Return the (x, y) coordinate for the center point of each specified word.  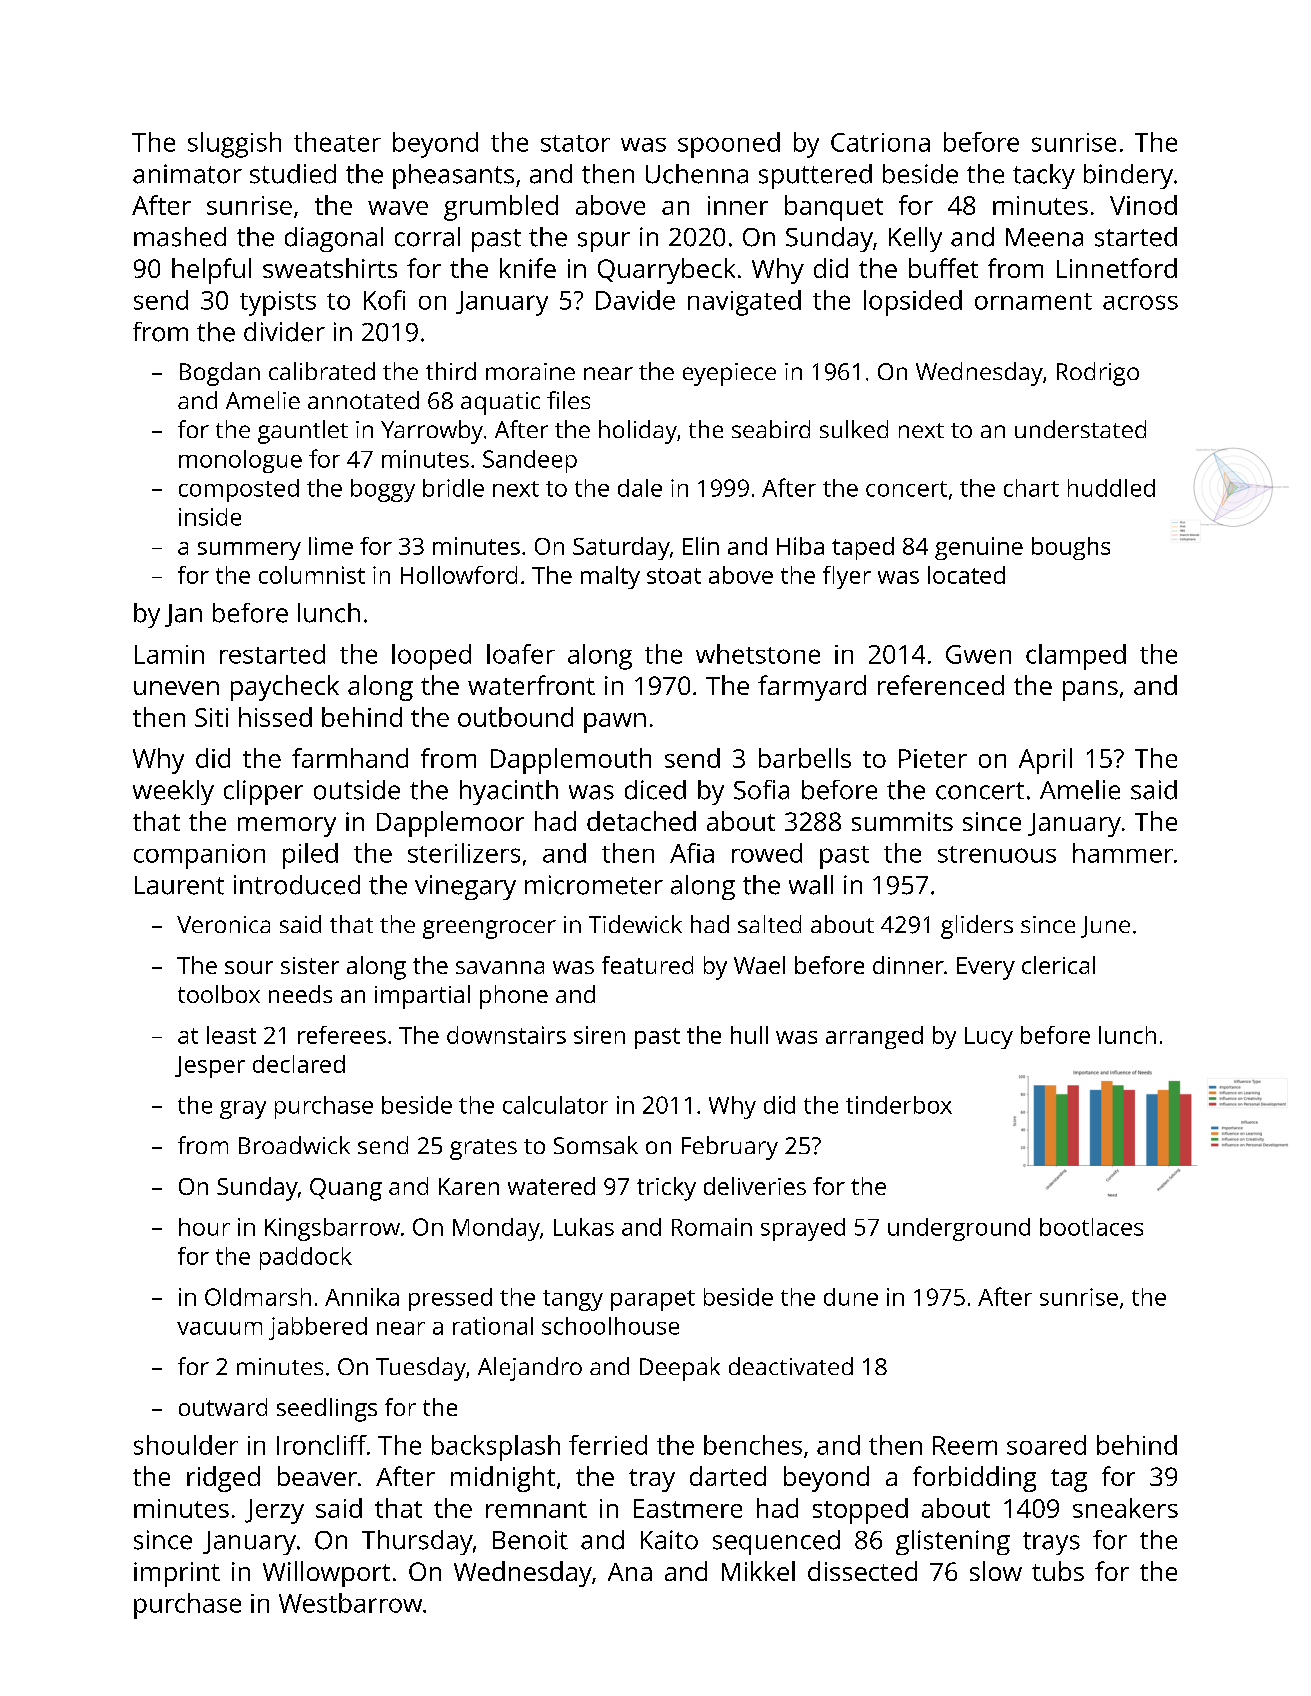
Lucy (989, 1038)
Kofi (384, 300)
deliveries (755, 1186)
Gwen (978, 654)
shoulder (186, 1445)
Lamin (169, 654)
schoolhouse (610, 1326)
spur (604, 242)
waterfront (531, 685)
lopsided (913, 303)
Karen (469, 1186)
